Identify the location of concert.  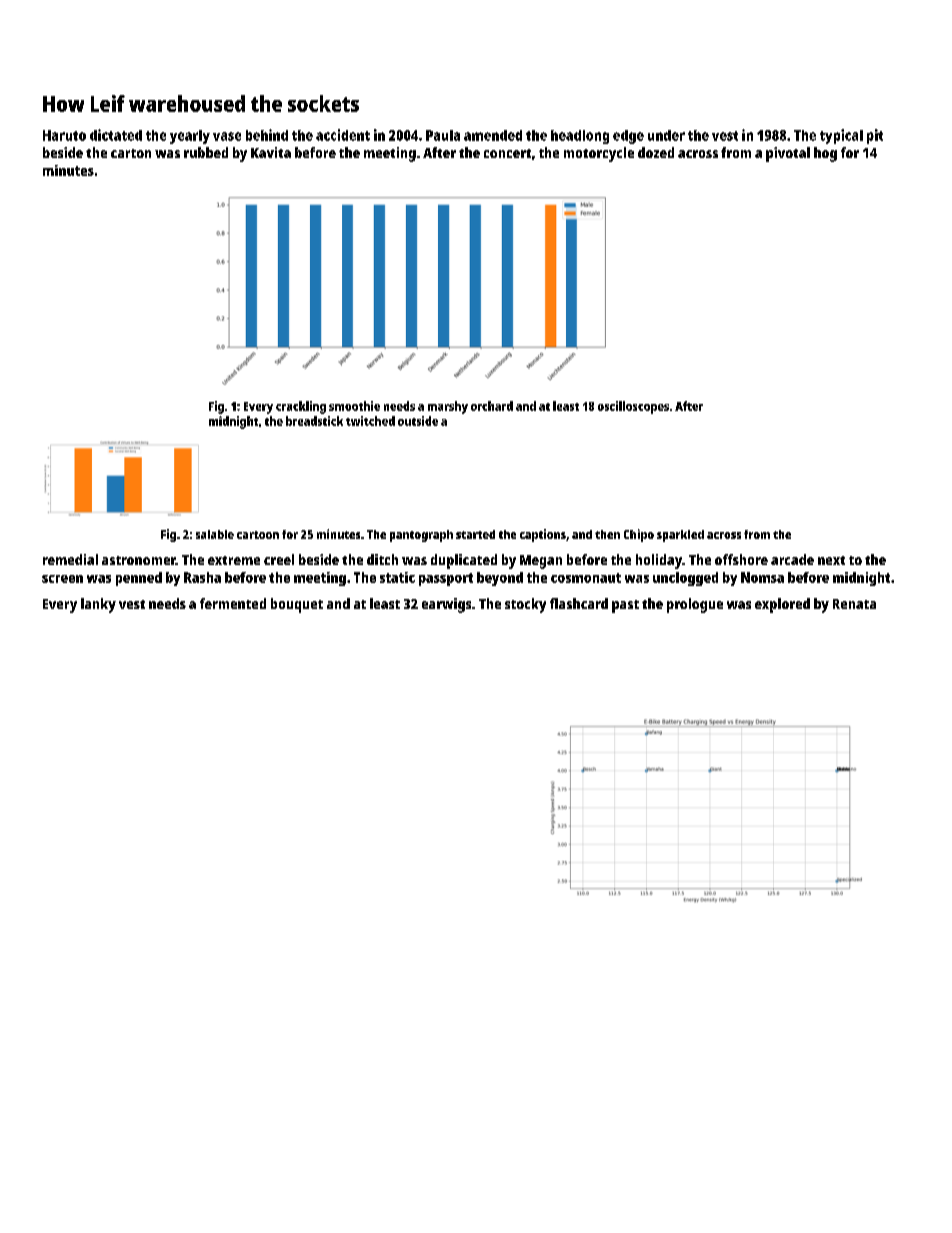
(507, 153).
